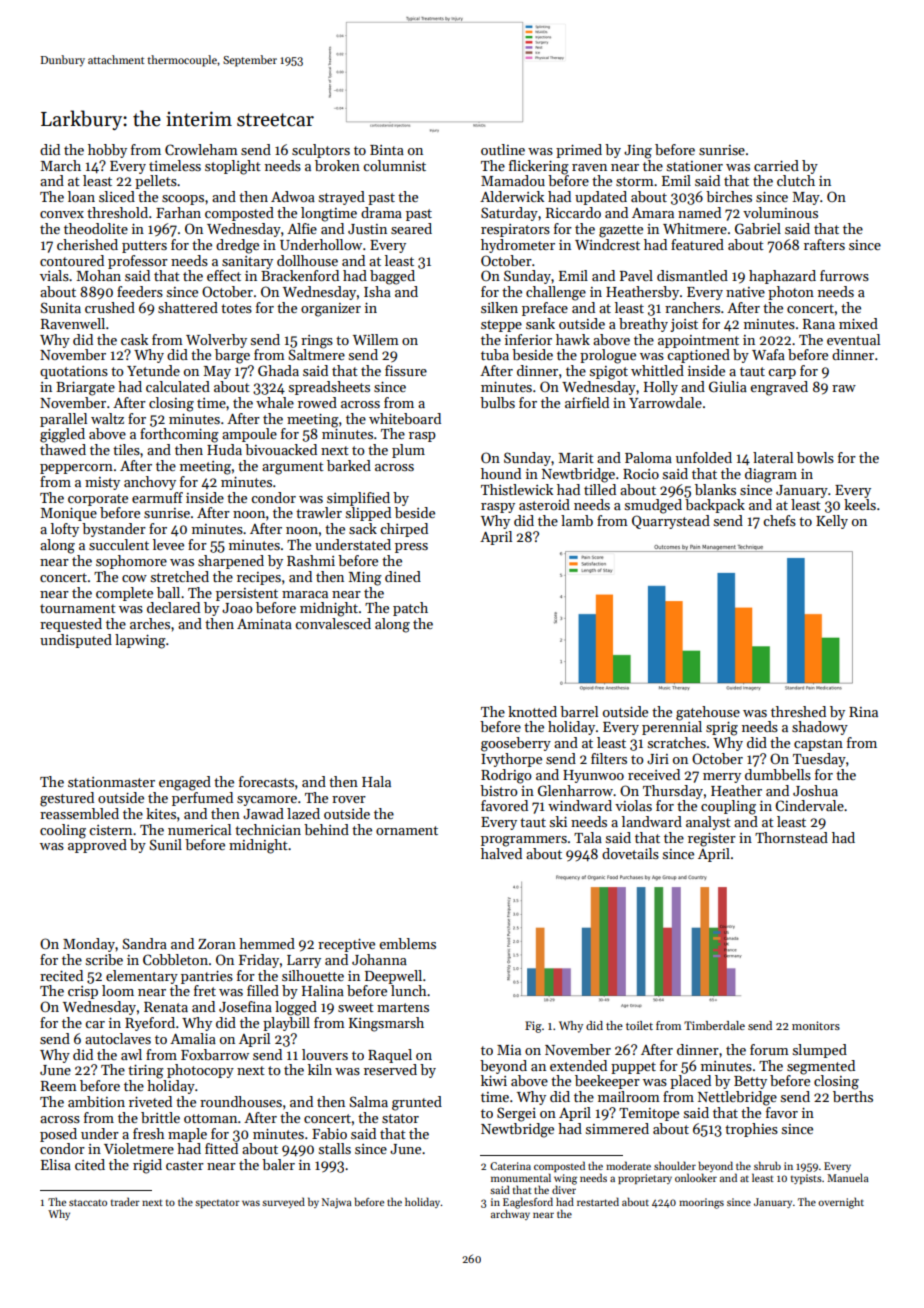 The height and width of the screenshot is (1308, 924). What do you see at coordinates (841, 1203) in the screenshot?
I see `overnight` at bounding box center [841, 1203].
